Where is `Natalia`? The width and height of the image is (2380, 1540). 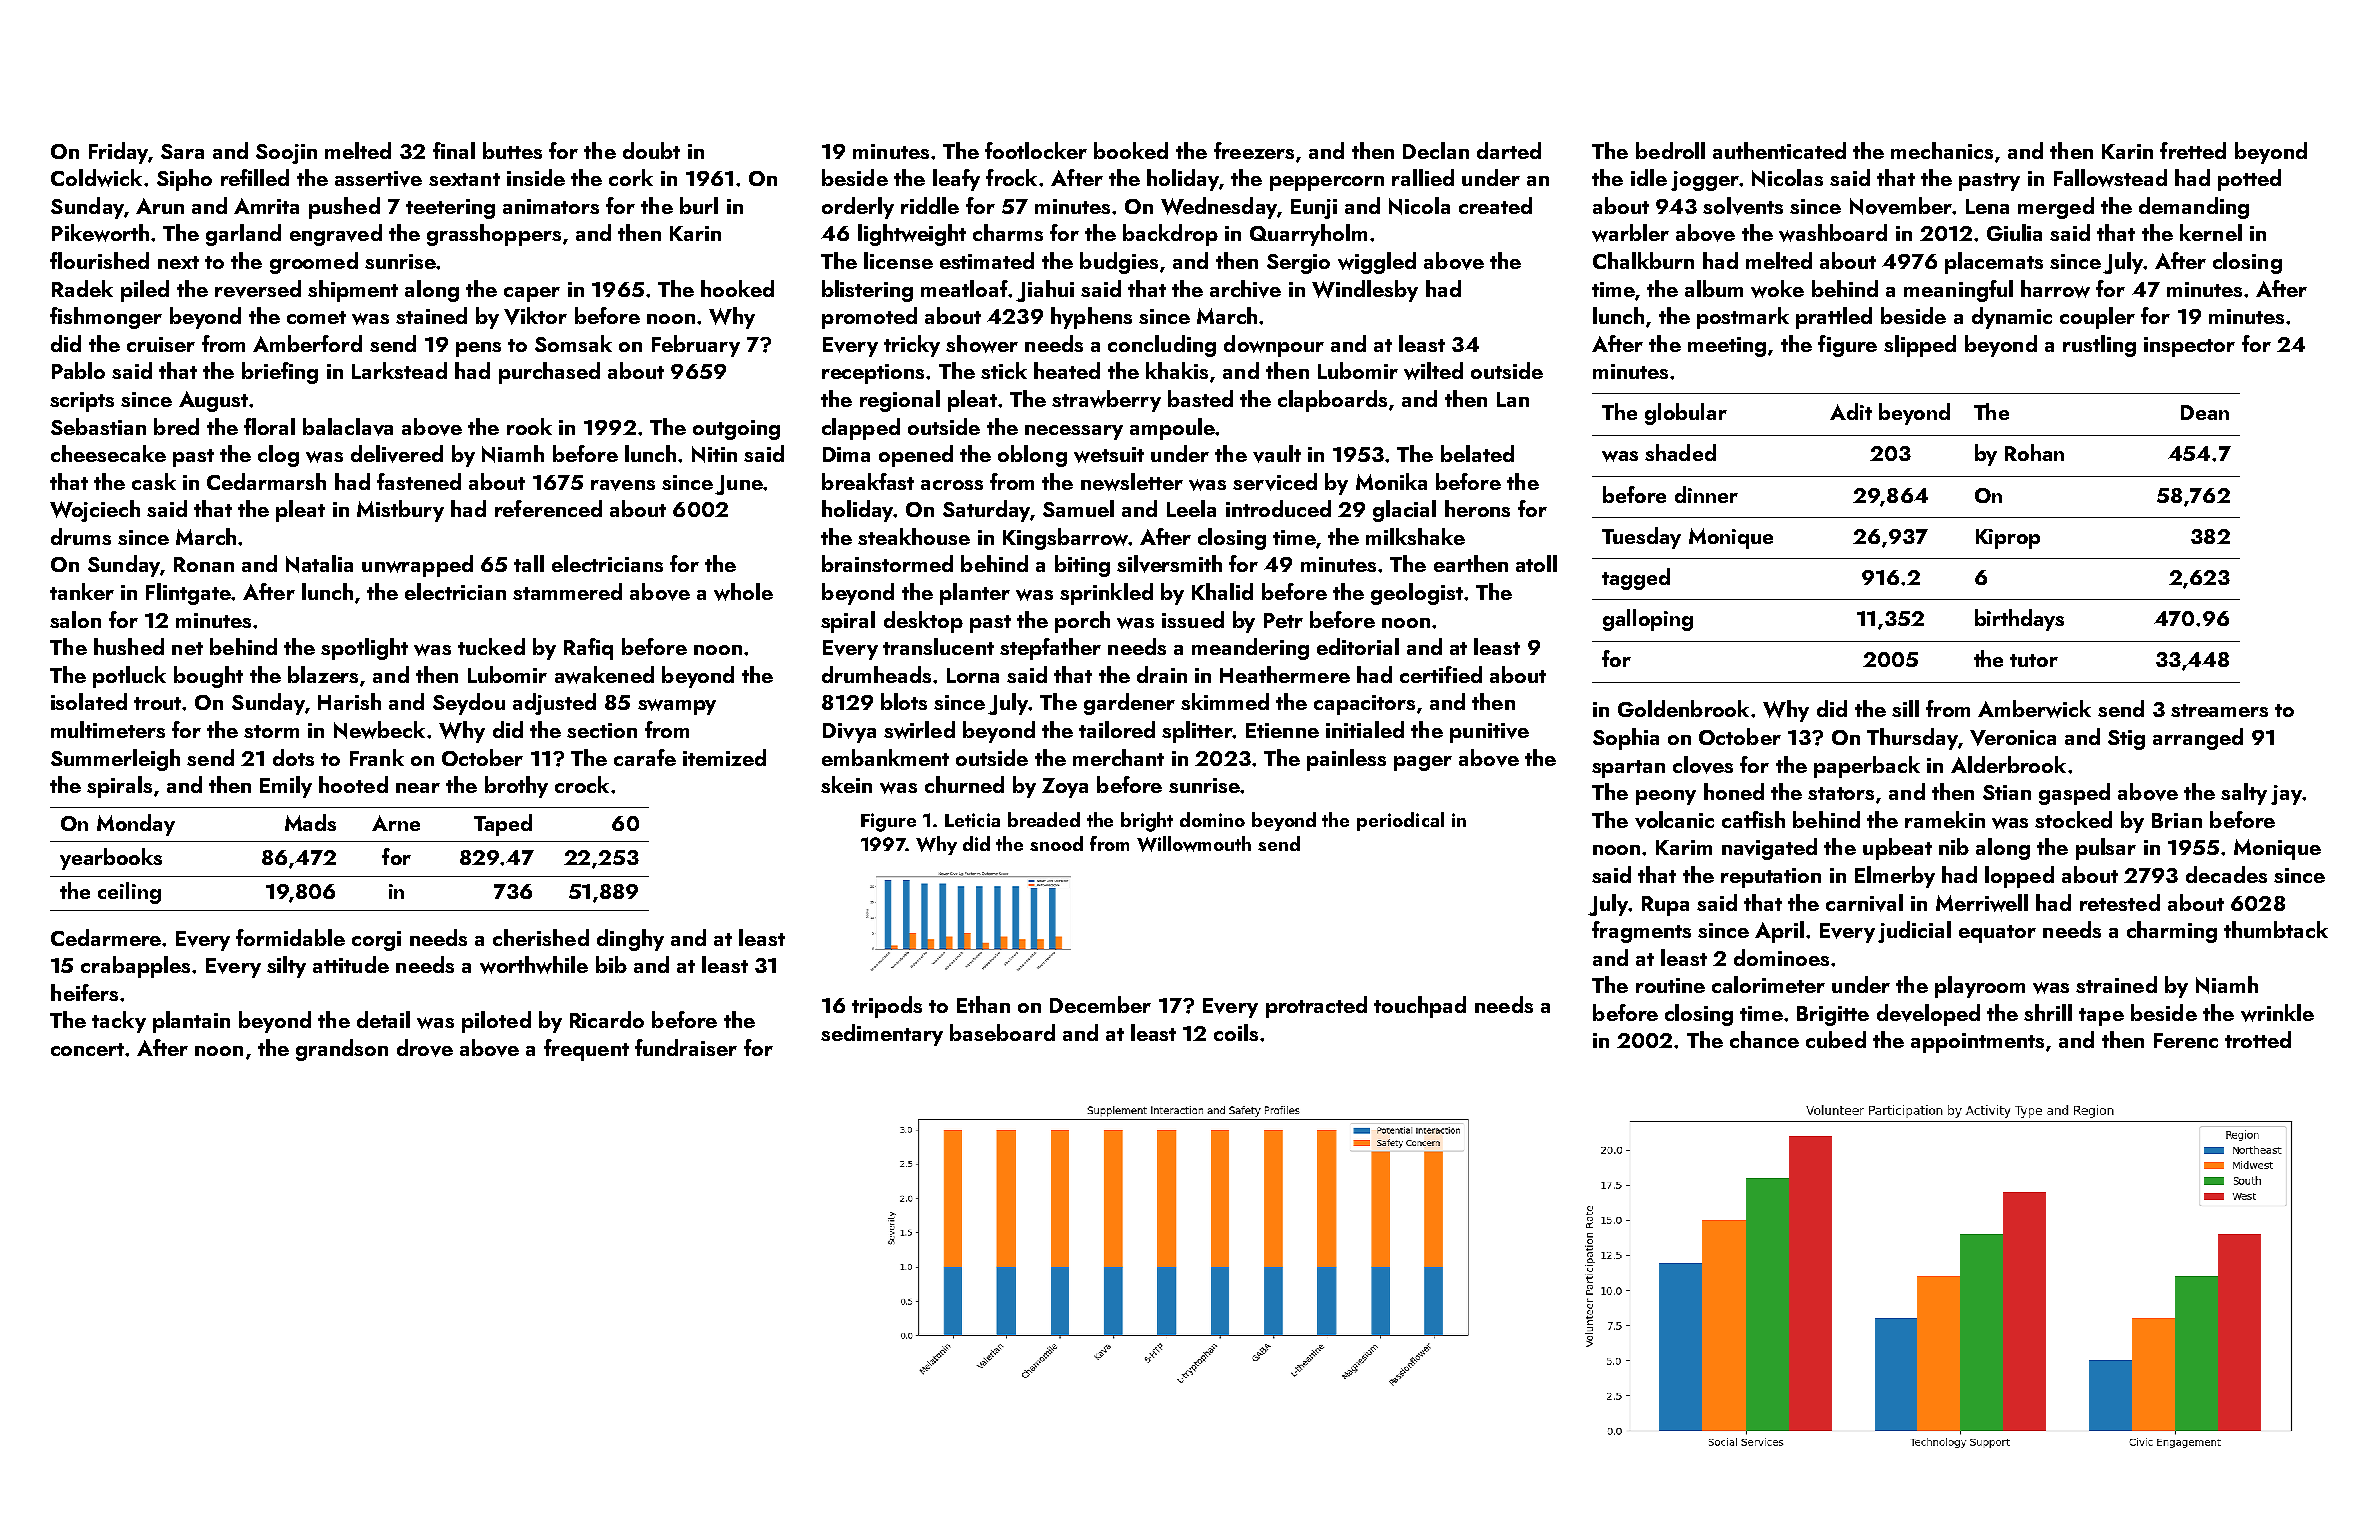
Natalia is located at coordinates (319, 564).
